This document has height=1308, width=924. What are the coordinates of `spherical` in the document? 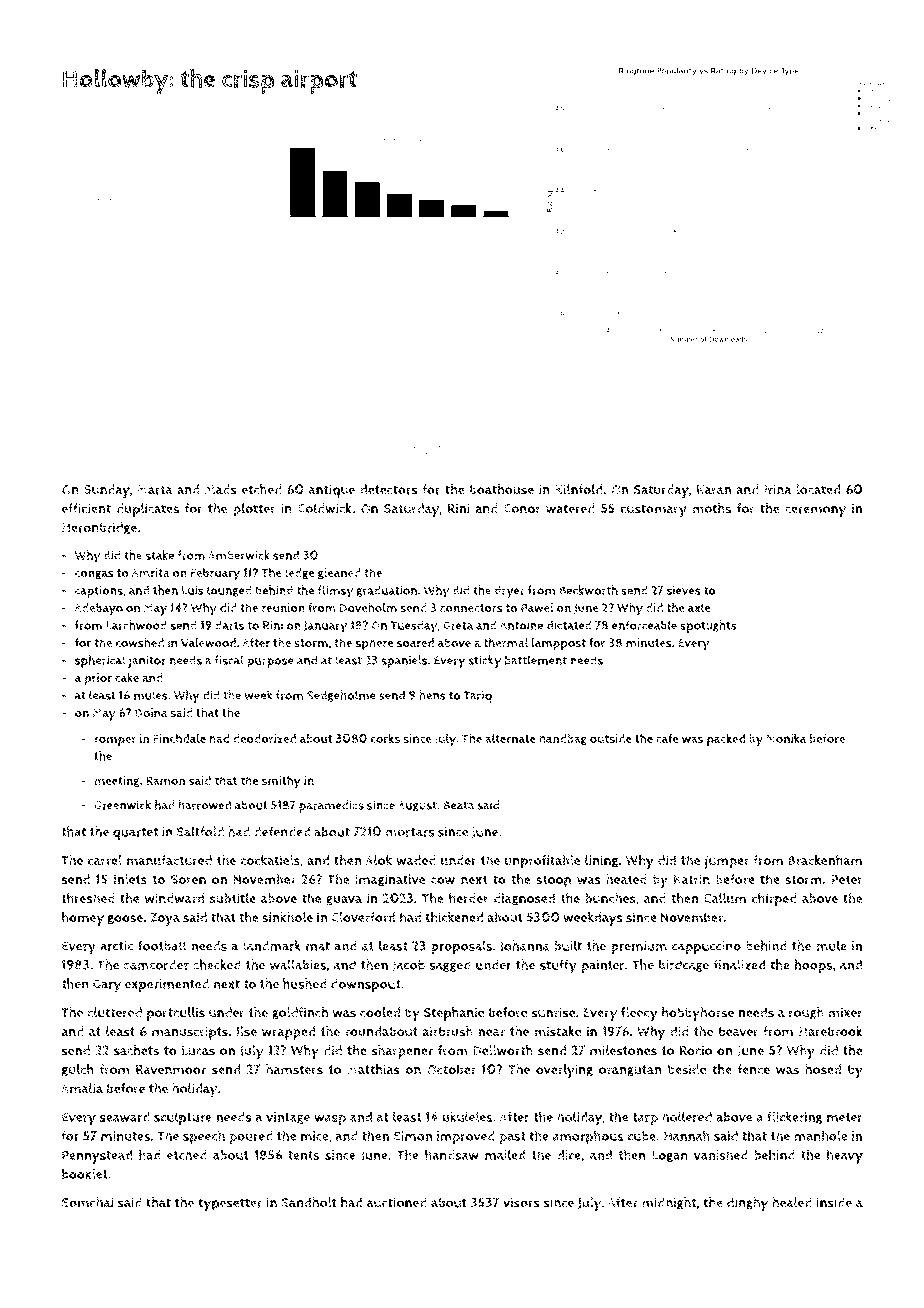 It's located at (100, 661).
